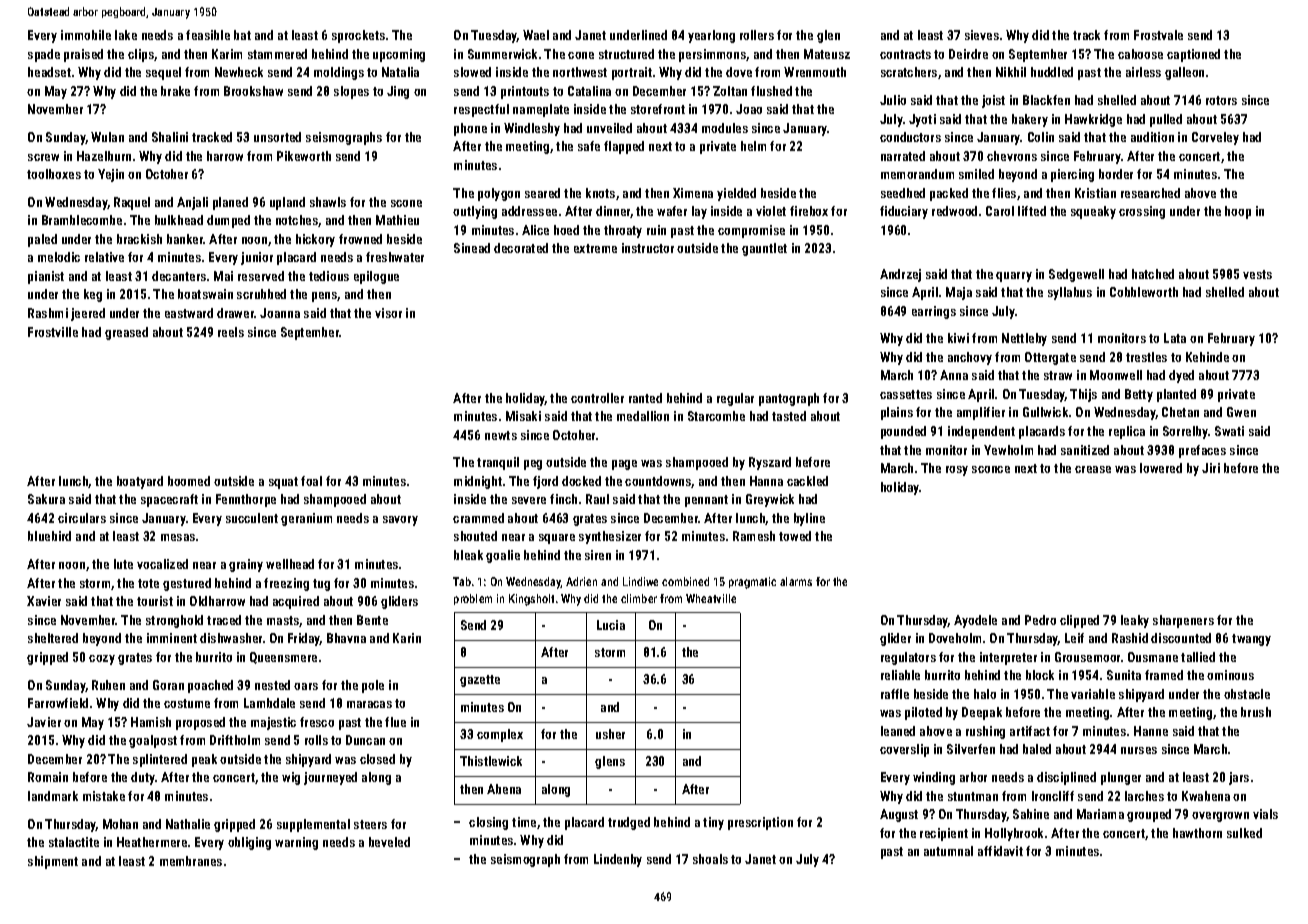 The height and width of the image is (924, 1308). Describe the element at coordinates (1229, 431) in the image. I see `Swati` at that location.
